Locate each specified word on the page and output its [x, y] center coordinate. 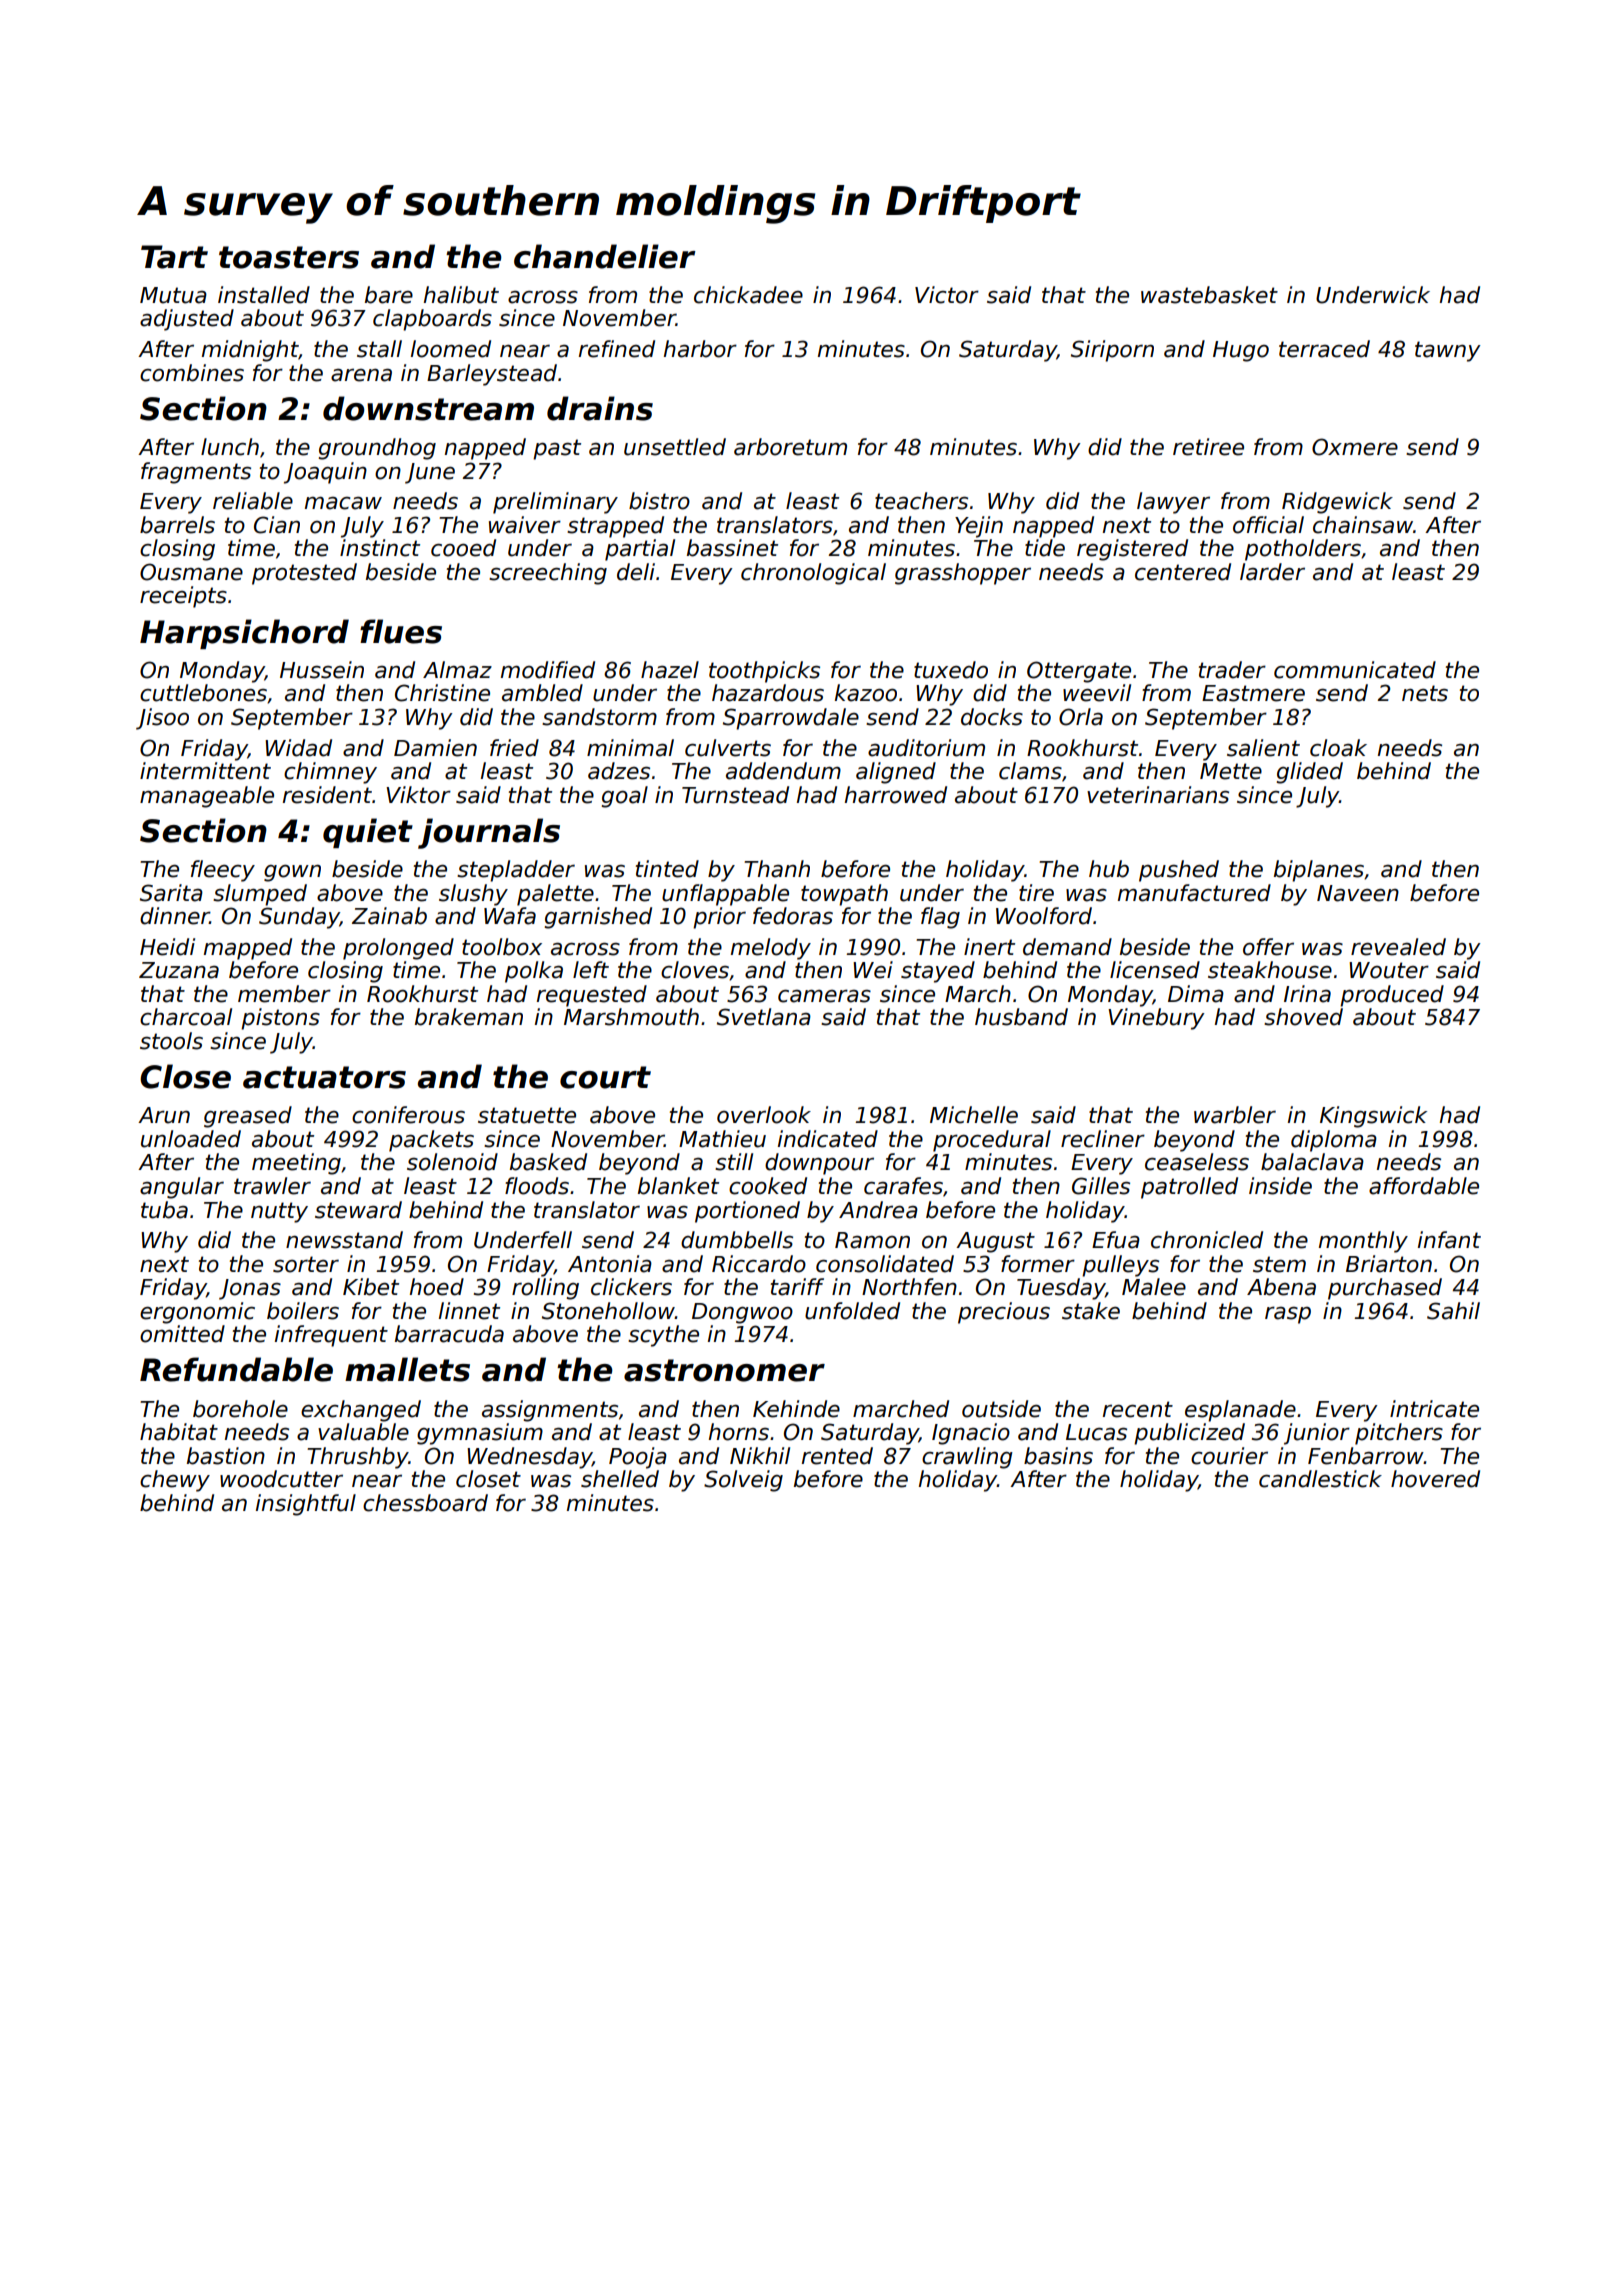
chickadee [748, 295]
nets [1425, 693]
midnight [250, 351]
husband [1021, 1017]
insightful [306, 1505]
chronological [813, 574]
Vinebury [1156, 1019]
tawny [1448, 351]
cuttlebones [203, 693]
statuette [527, 1115]
